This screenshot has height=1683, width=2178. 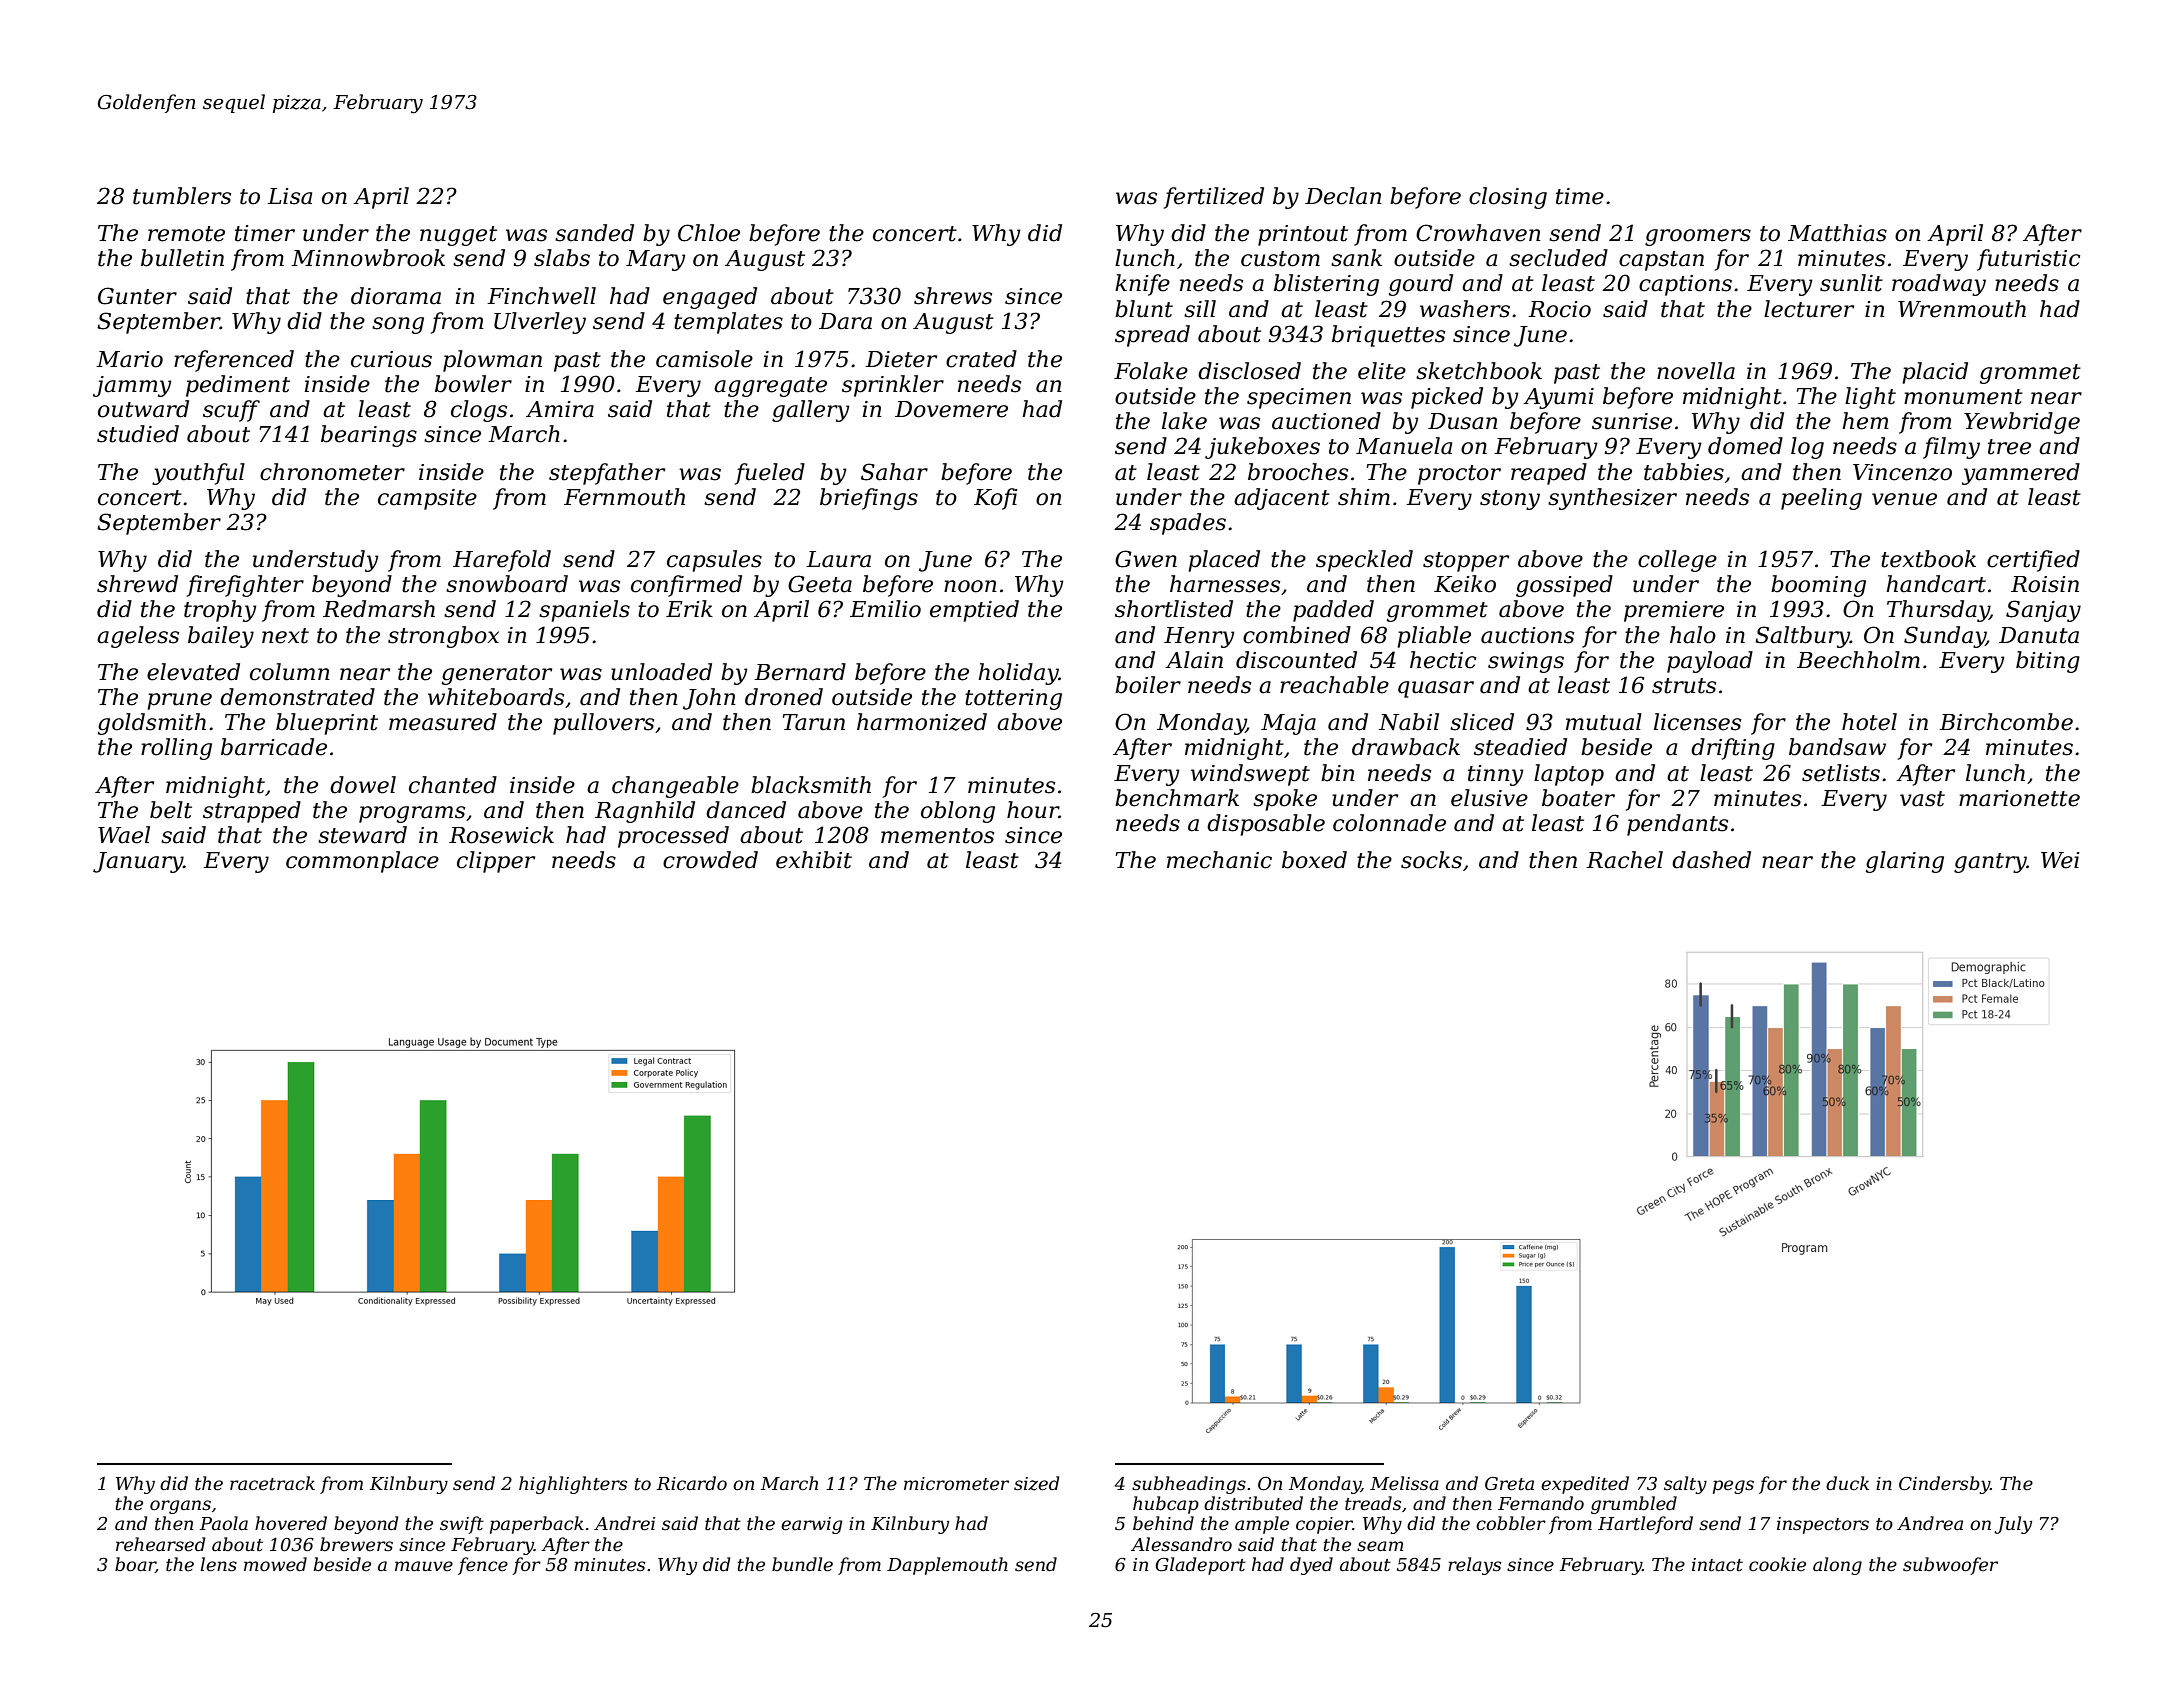 I want to click on glaring, so click(x=1905, y=862).
